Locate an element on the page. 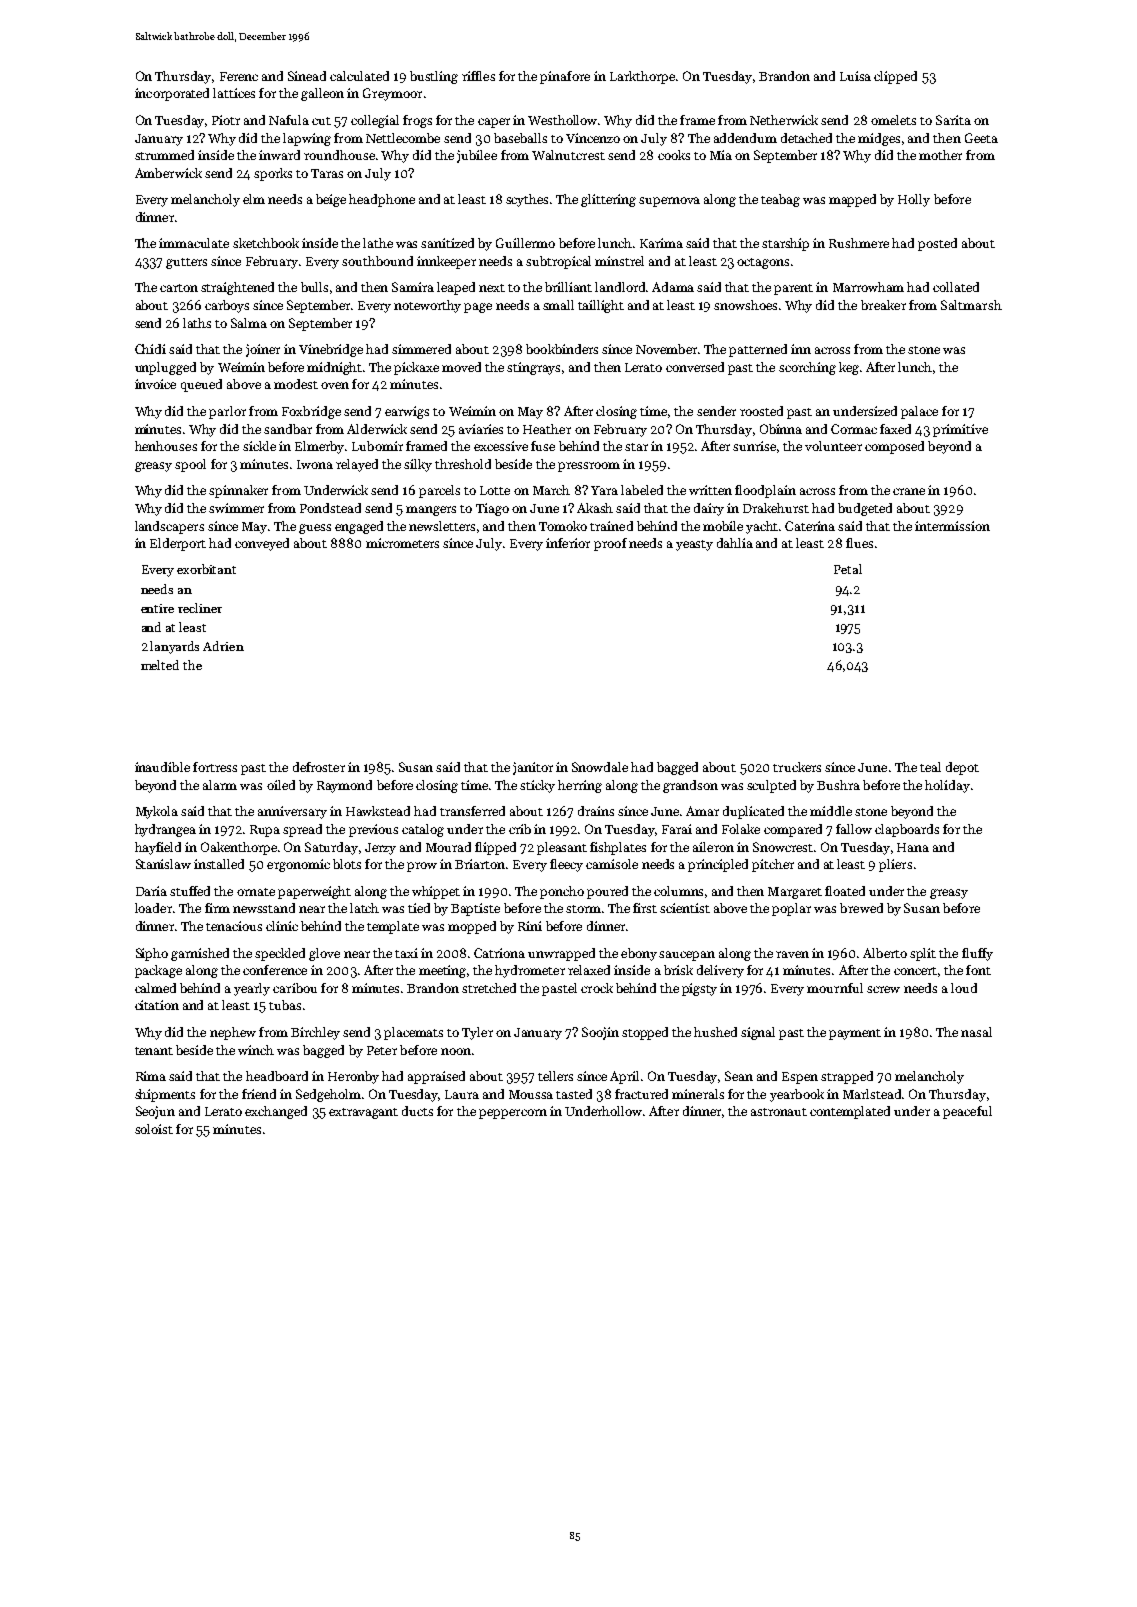 The image size is (1137, 1607). compared is located at coordinates (793, 830).
